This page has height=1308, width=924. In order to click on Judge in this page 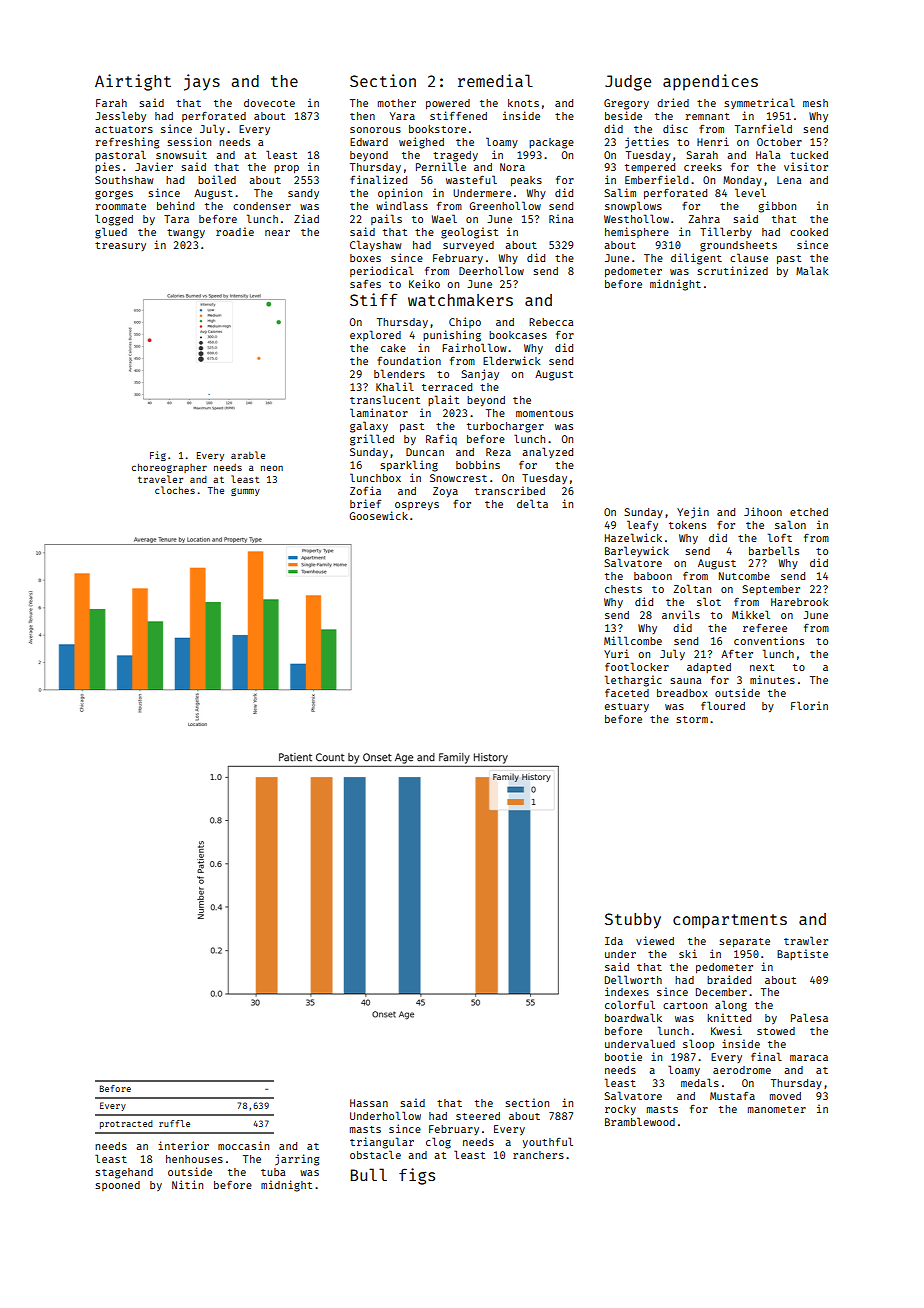, I will do `click(628, 83)`.
